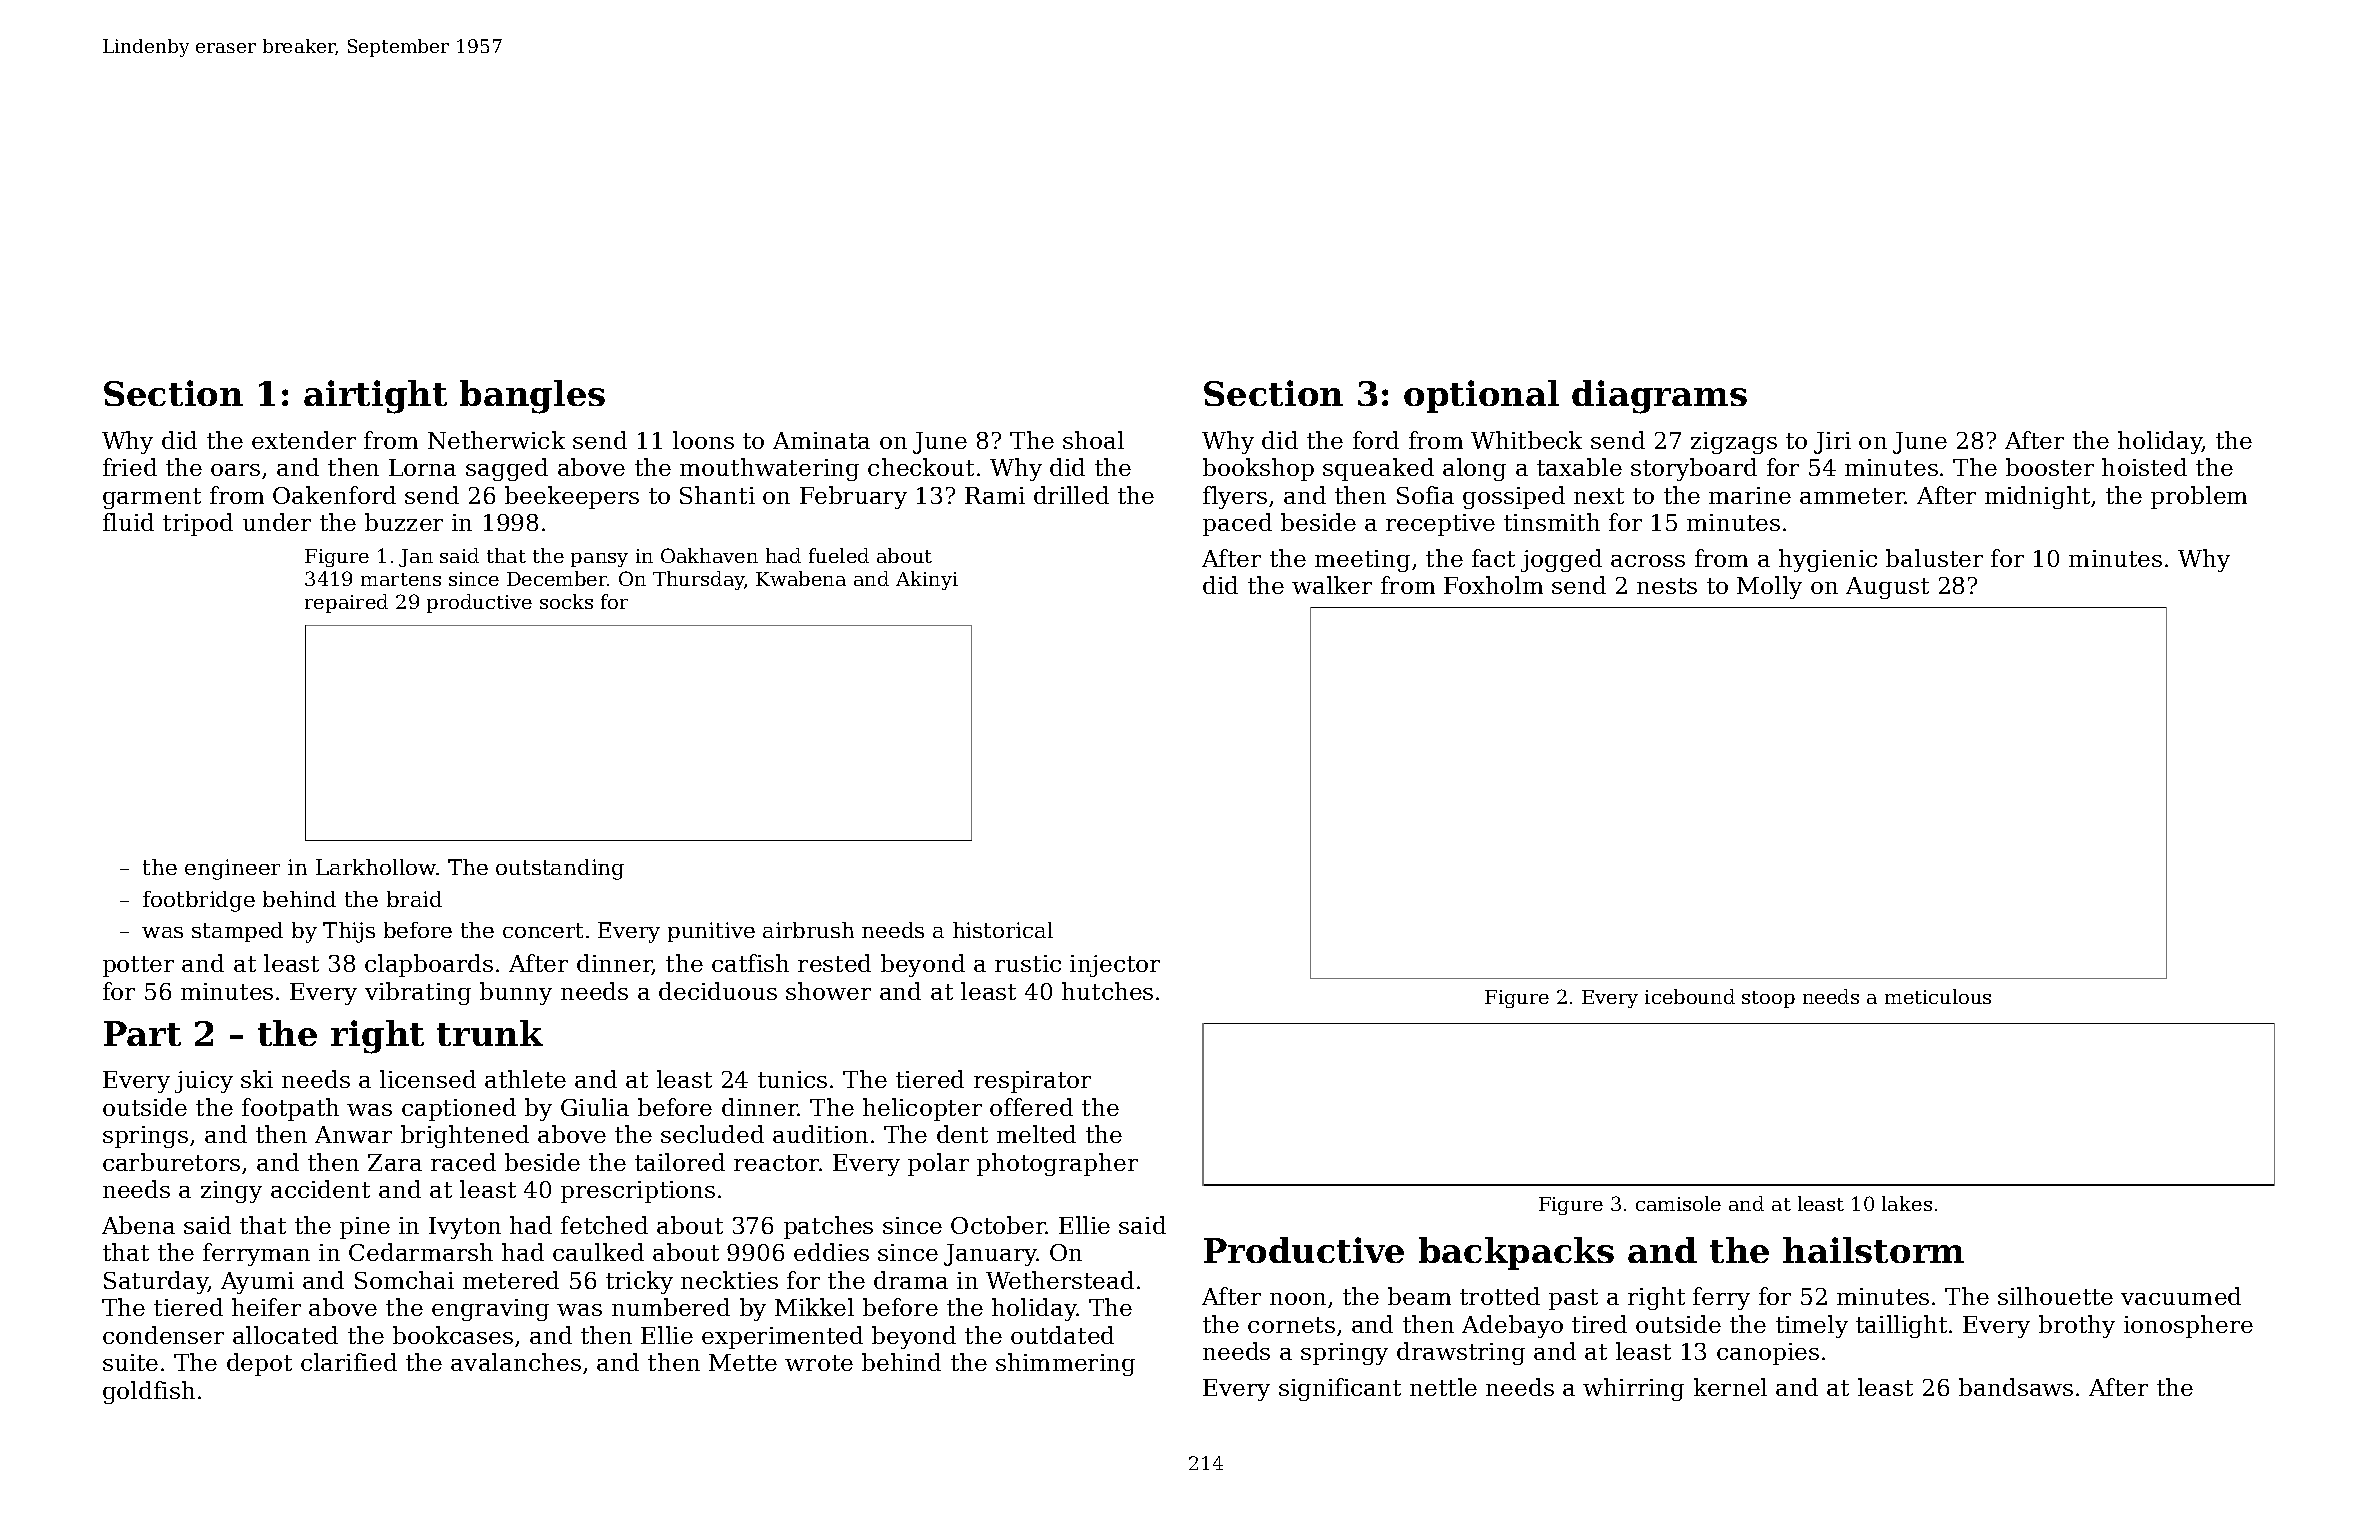  What do you see at coordinates (808, 930) in the image?
I see `airbrush` at bounding box center [808, 930].
